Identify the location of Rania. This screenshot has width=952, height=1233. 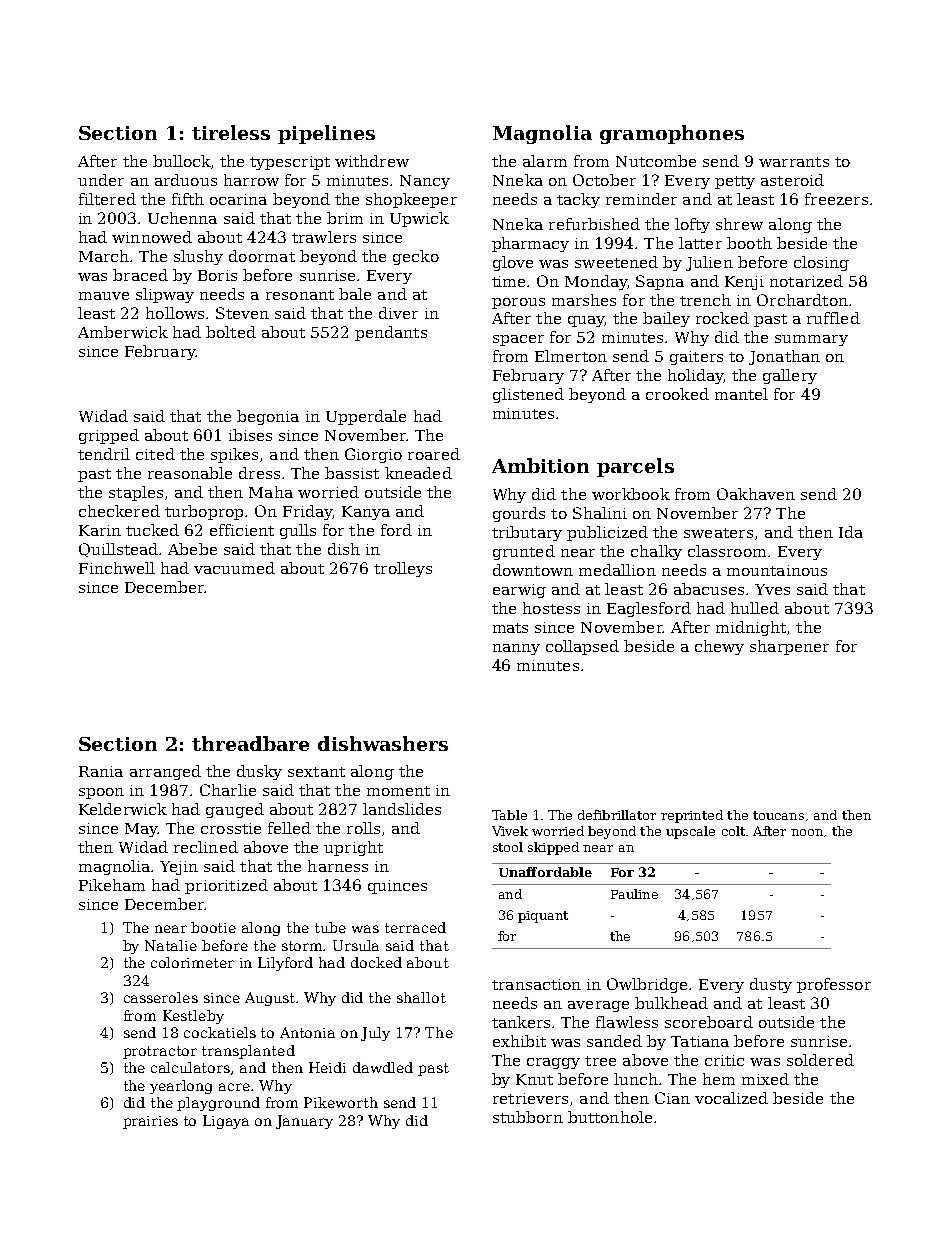
(101, 771).
